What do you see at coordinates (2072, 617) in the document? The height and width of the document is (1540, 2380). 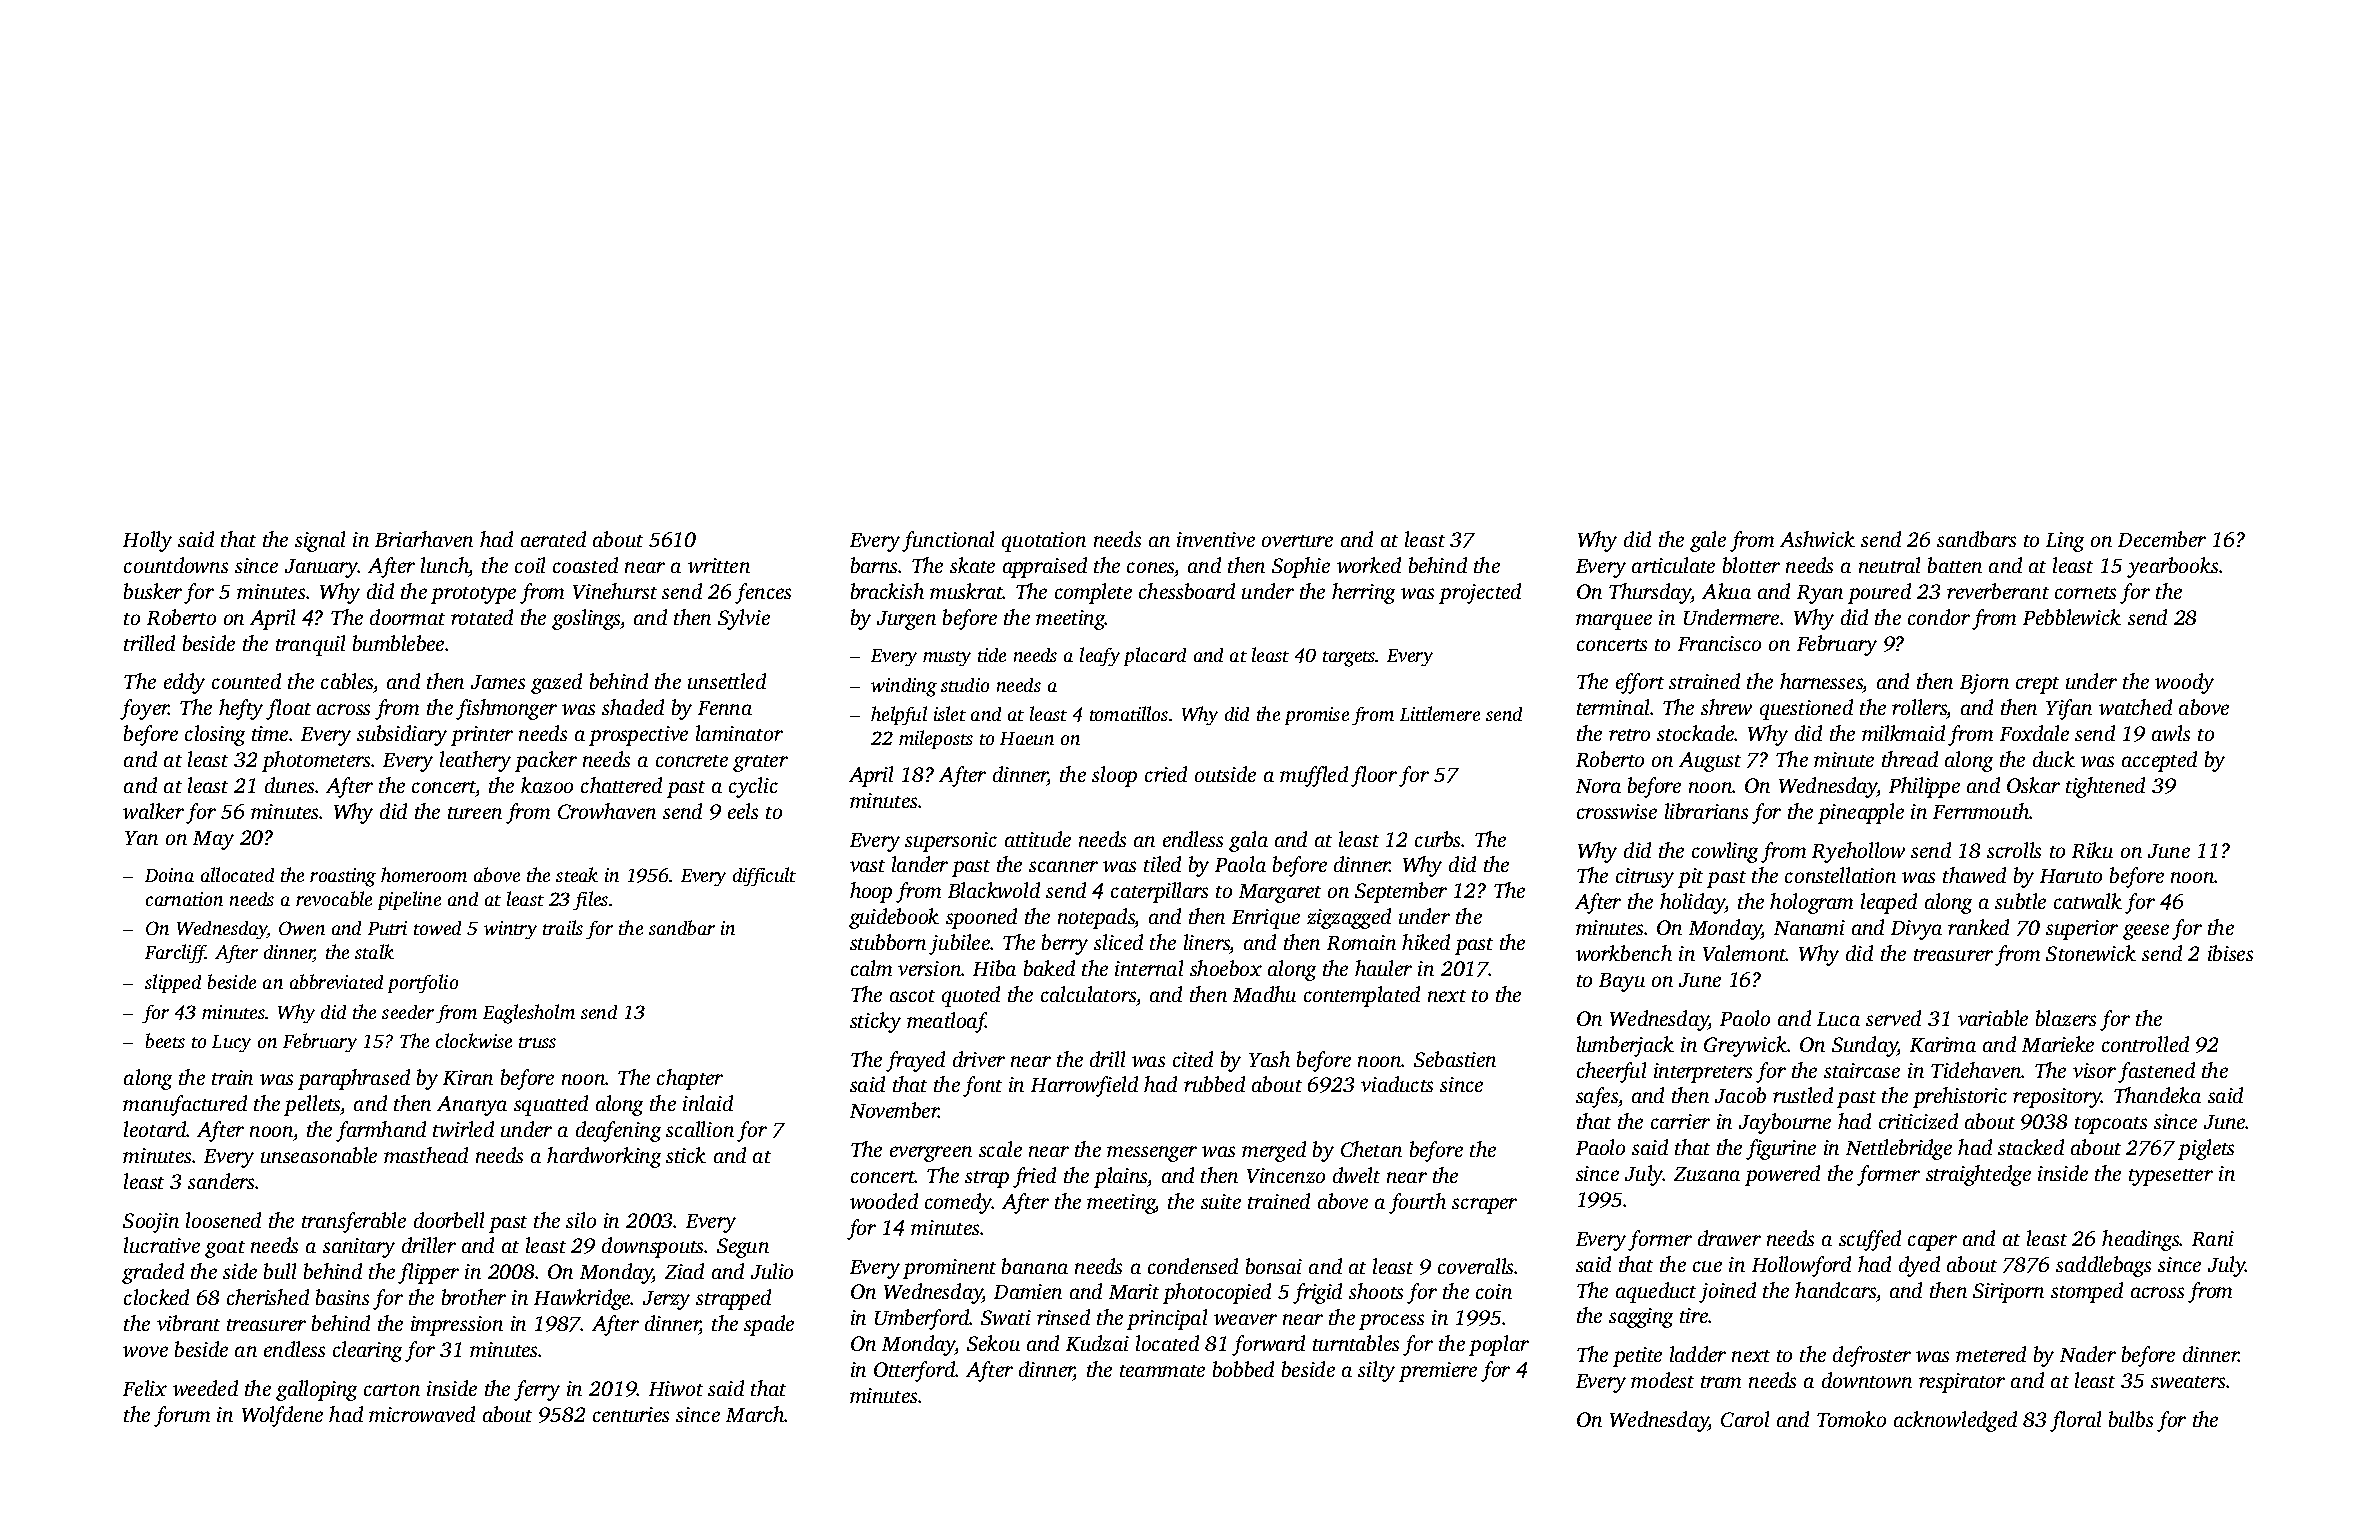 I see `Pebblewick` at bounding box center [2072, 617].
